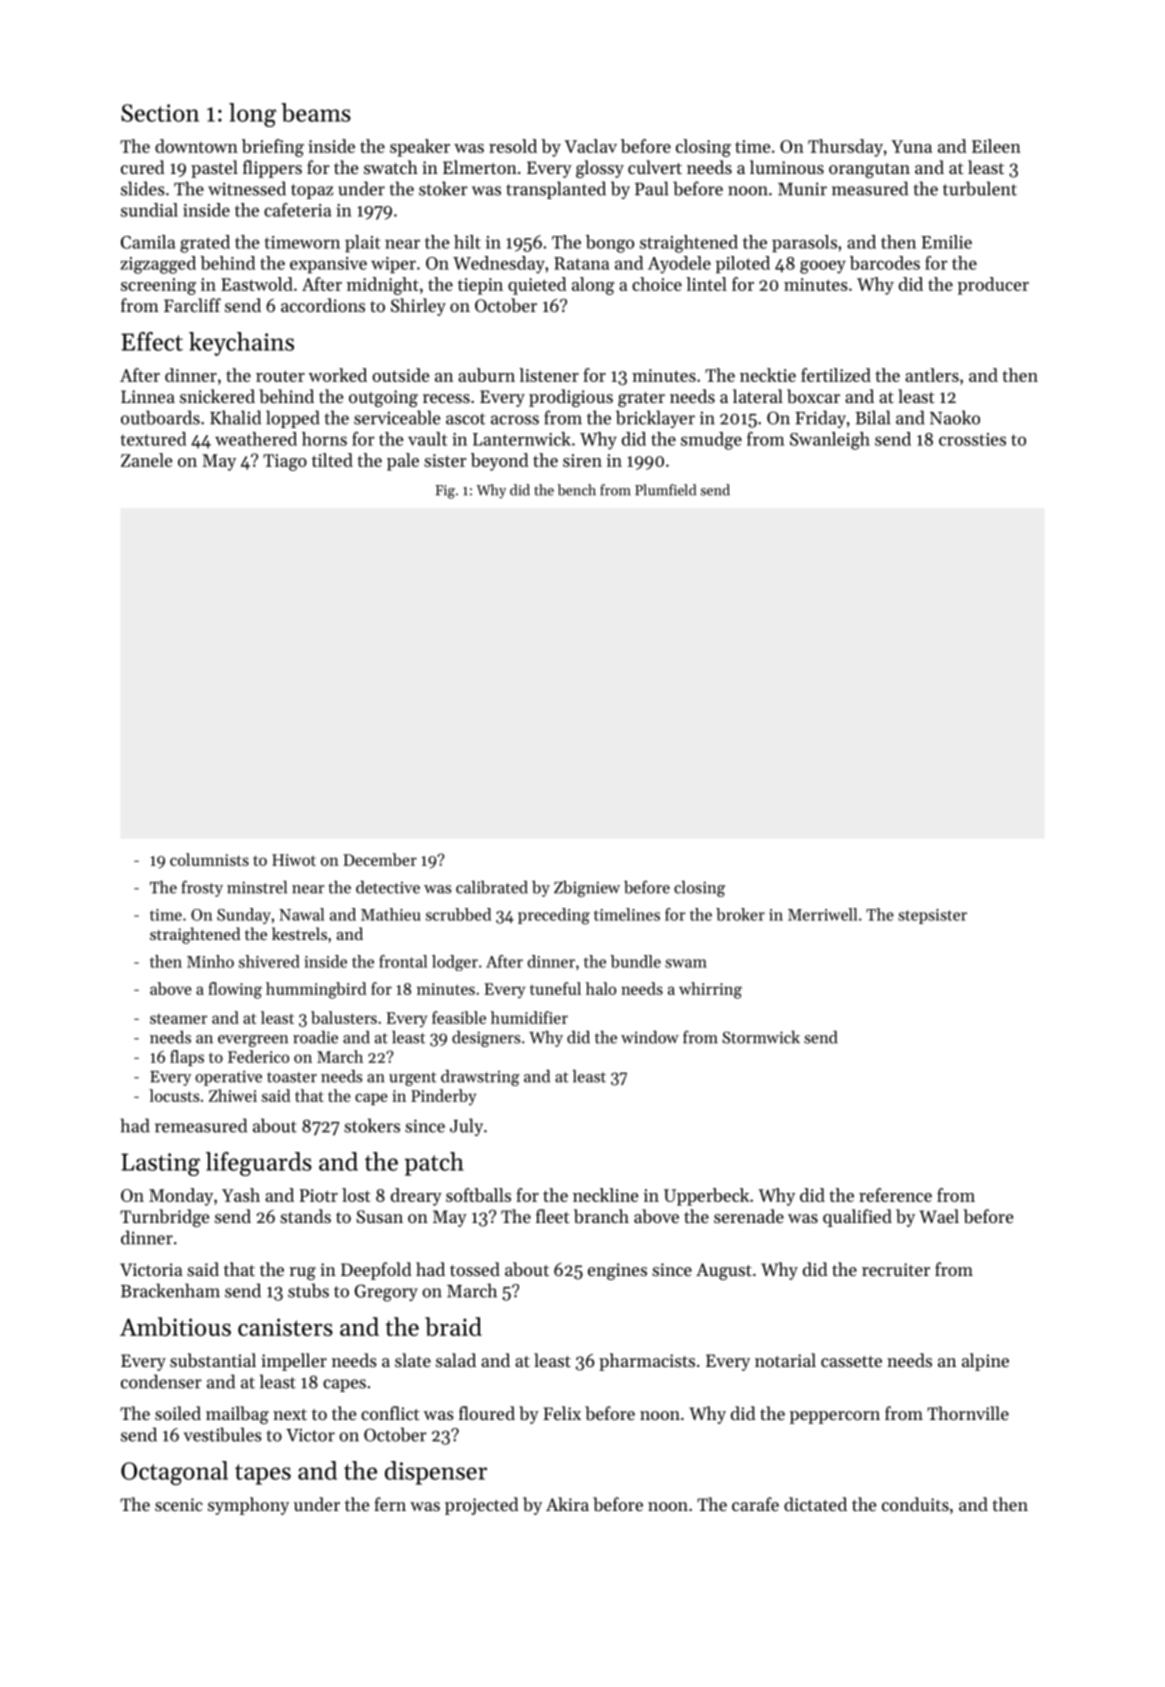 The width and height of the screenshot is (1165, 1687). Describe the element at coordinates (248, 1506) in the screenshot. I see `symphony` at that location.
